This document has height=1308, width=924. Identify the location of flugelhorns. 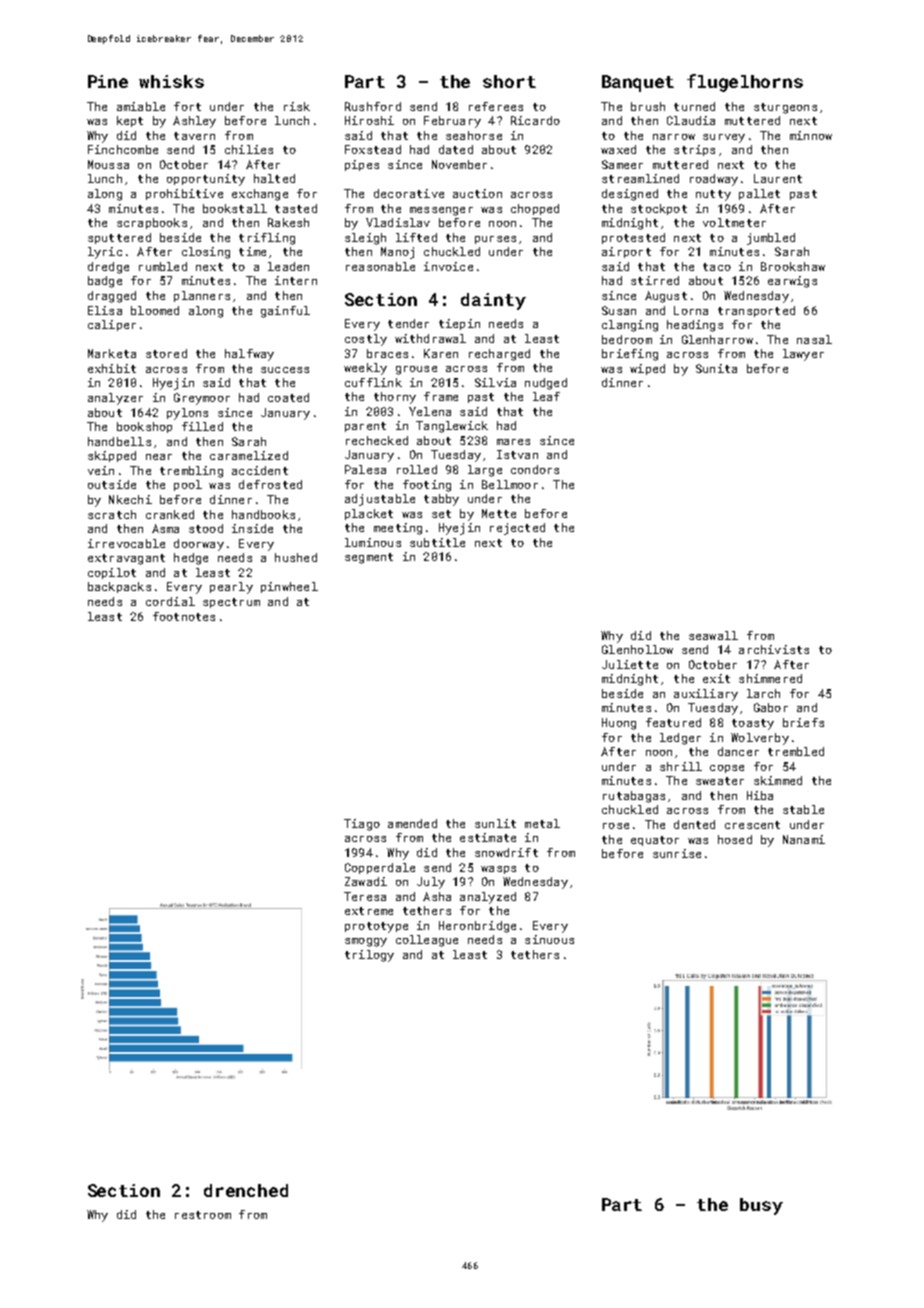
(745, 83).
